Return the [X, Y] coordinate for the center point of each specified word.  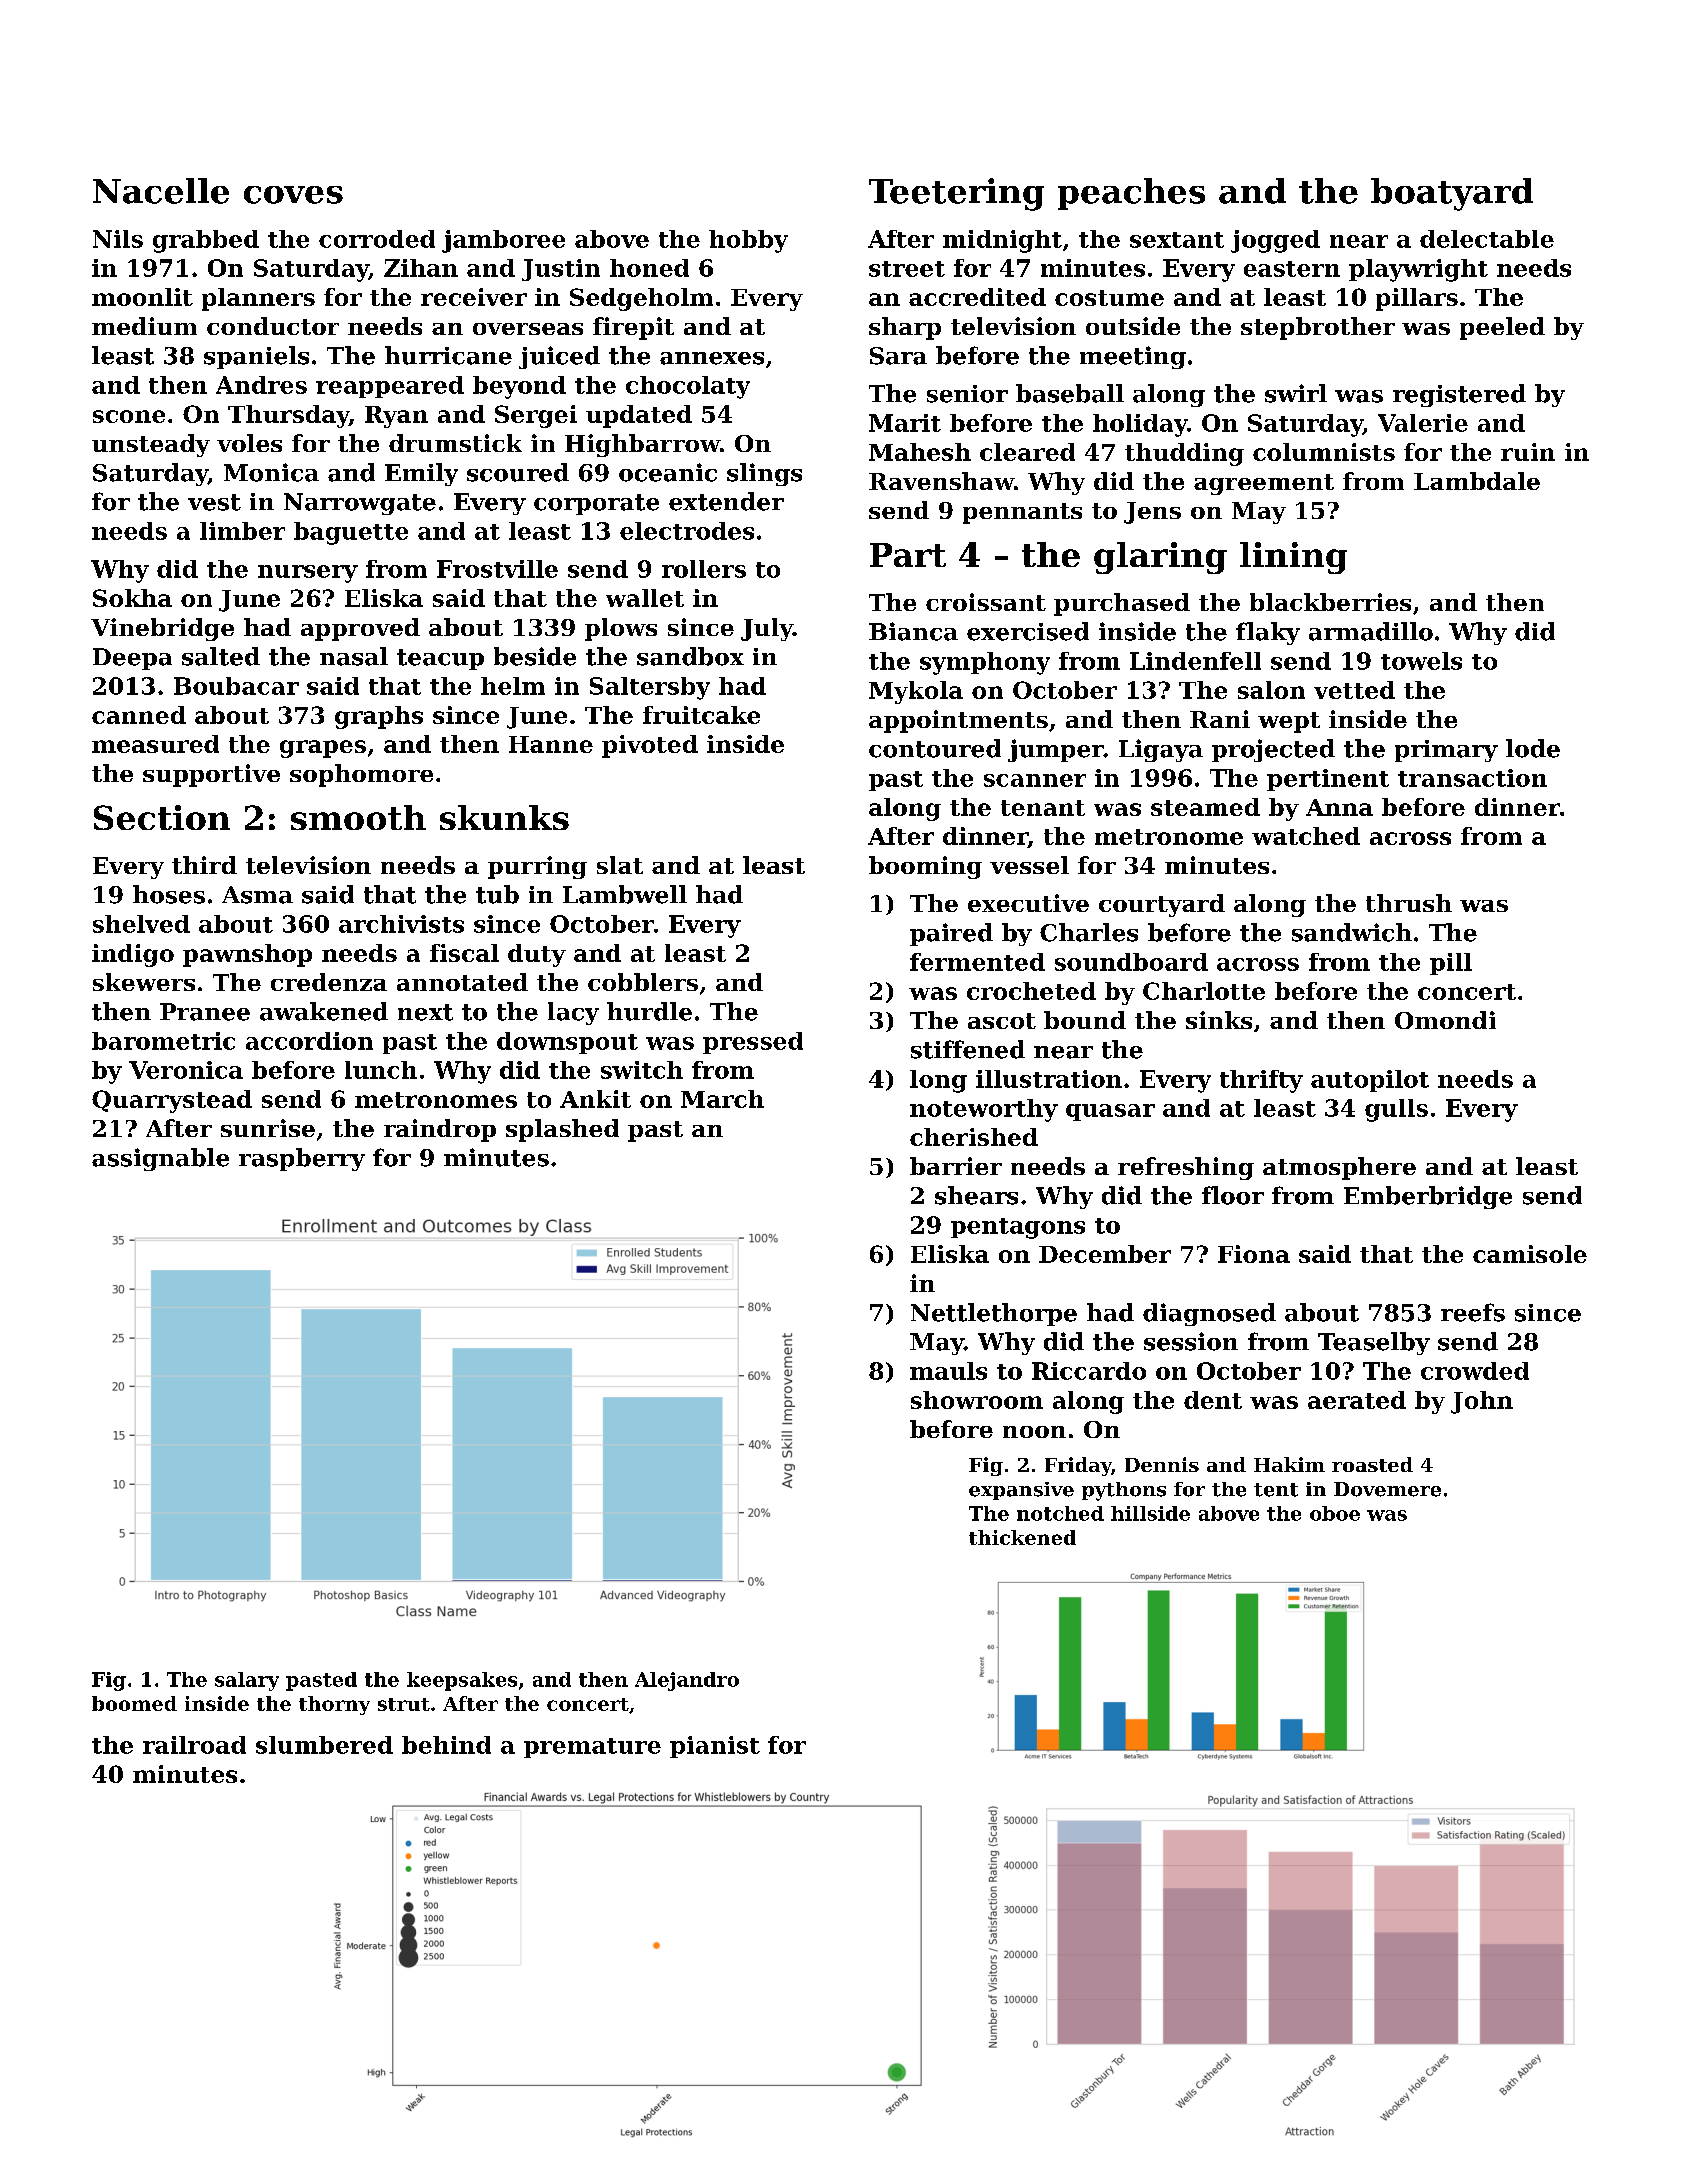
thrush [1409, 903]
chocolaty [688, 387]
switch [642, 1070]
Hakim [1289, 1464]
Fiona [1254, 1254]
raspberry [302, 1159]
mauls [948, 1371]
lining [1293, 558]
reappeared [390, 387]
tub [497, 894]
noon [1034, 1432]
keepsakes [462, 1681]
